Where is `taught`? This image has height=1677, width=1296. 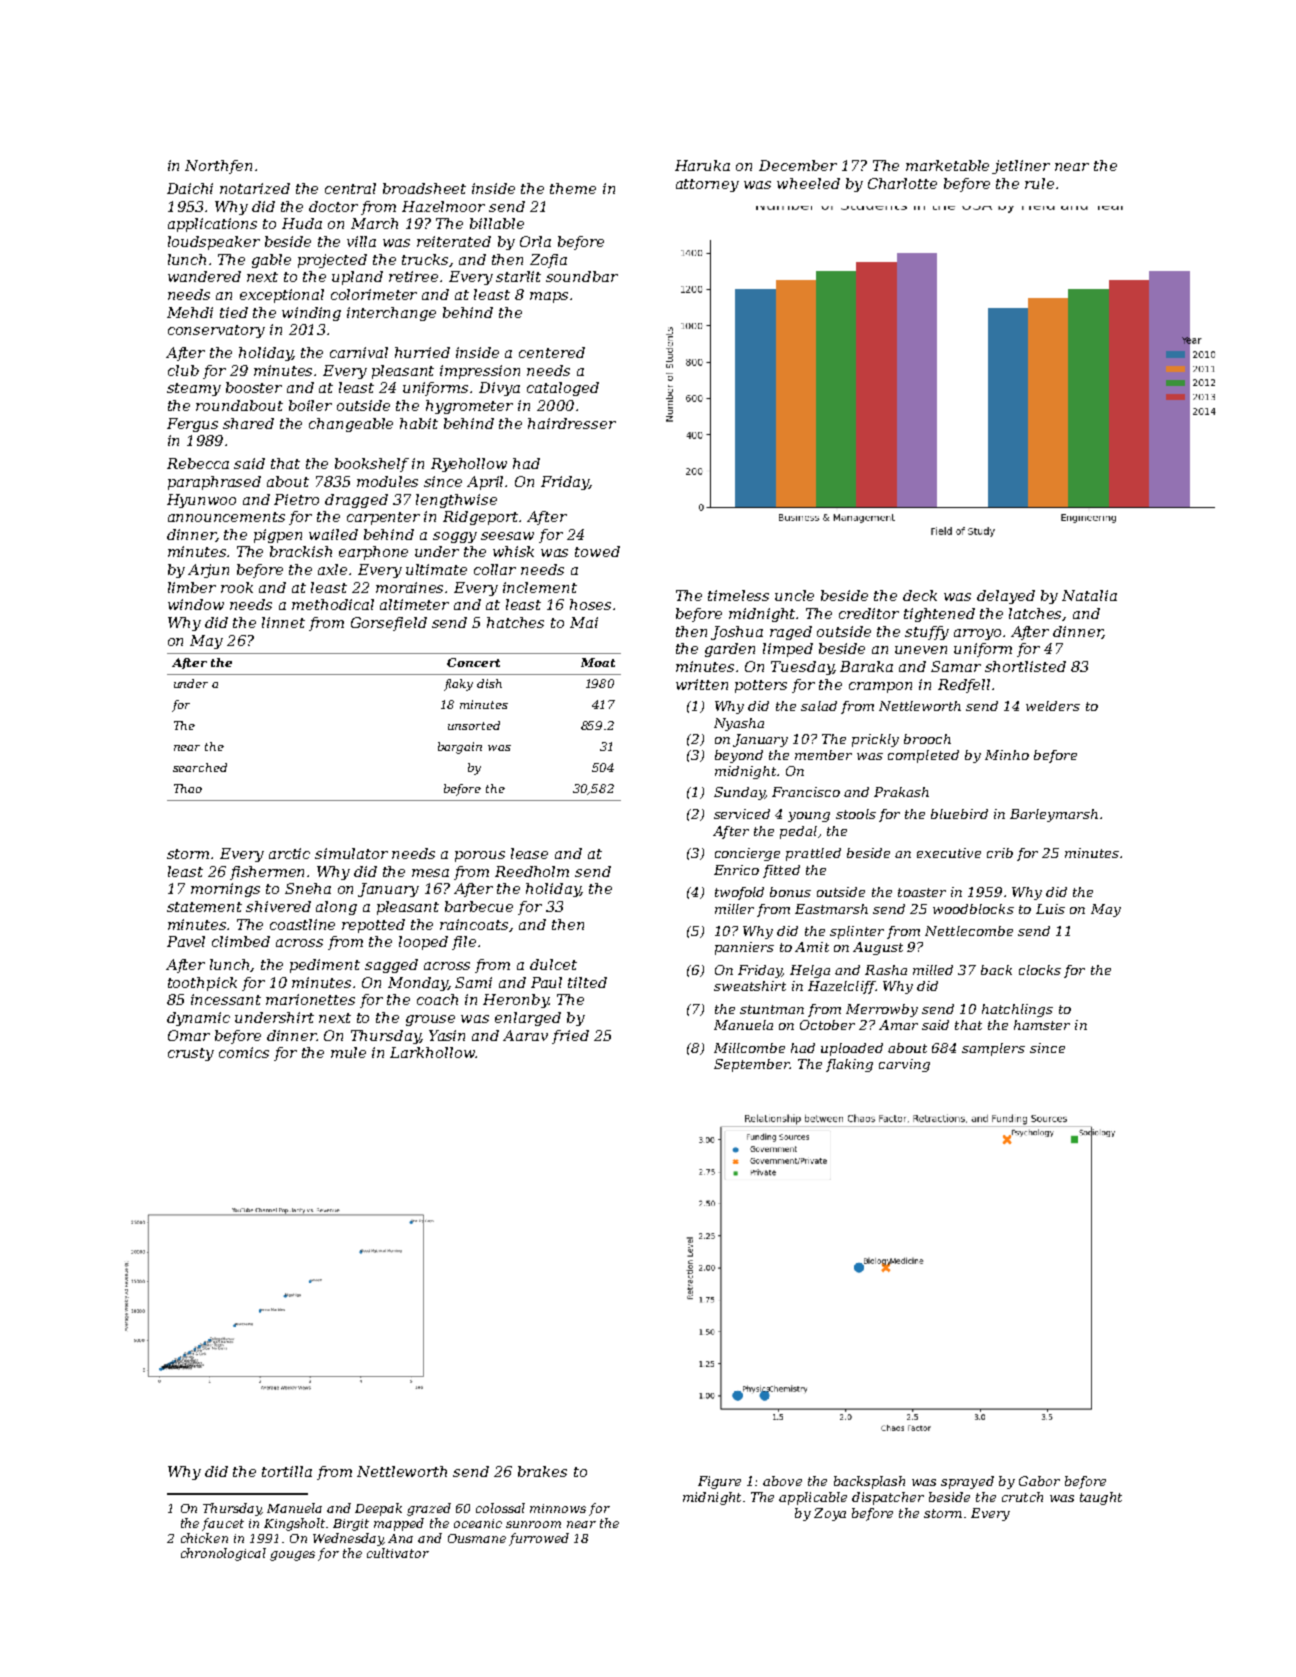 taught is located at coordinates (1101, 1498).
